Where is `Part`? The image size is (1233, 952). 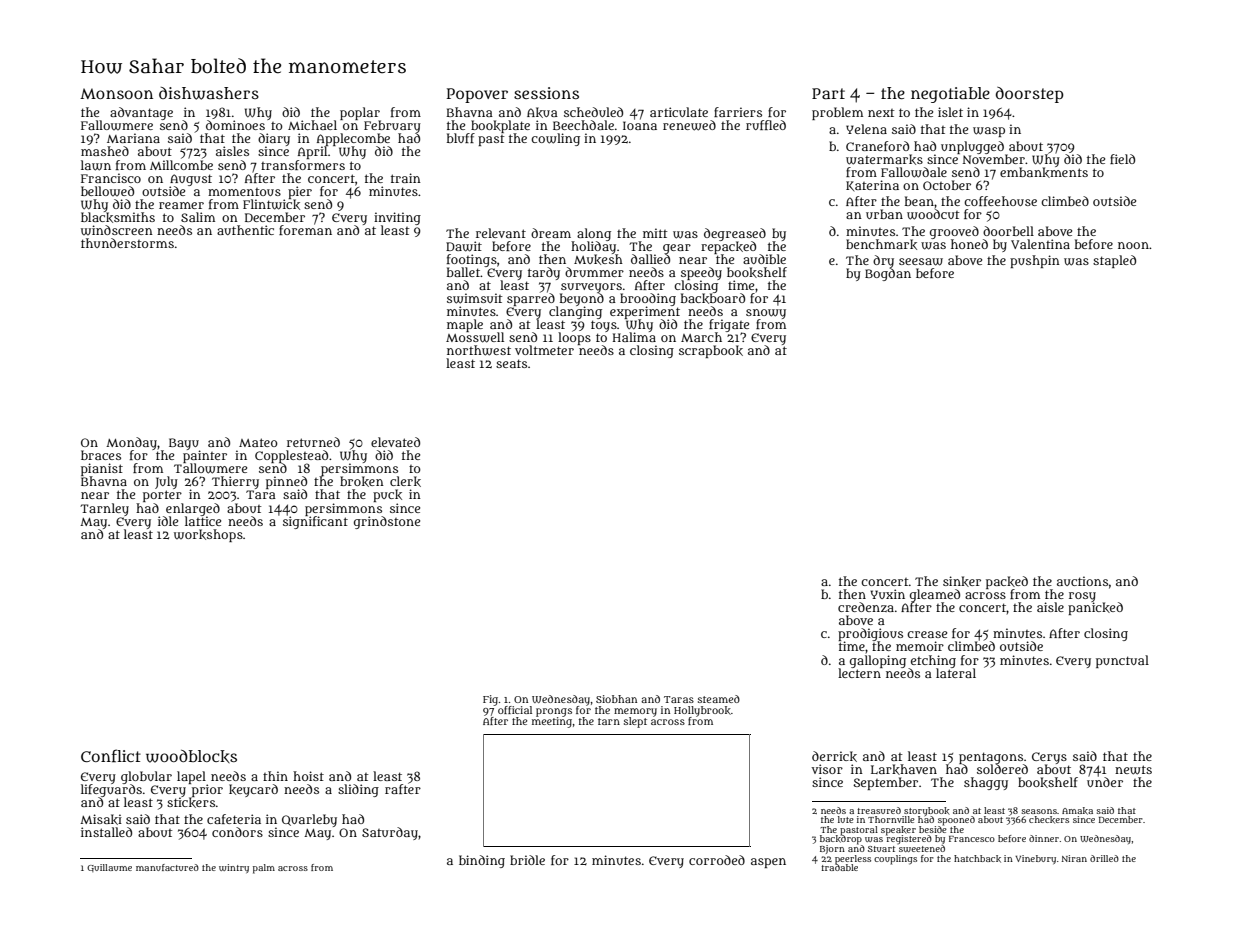 Part is located at coordinates (828, 93).
